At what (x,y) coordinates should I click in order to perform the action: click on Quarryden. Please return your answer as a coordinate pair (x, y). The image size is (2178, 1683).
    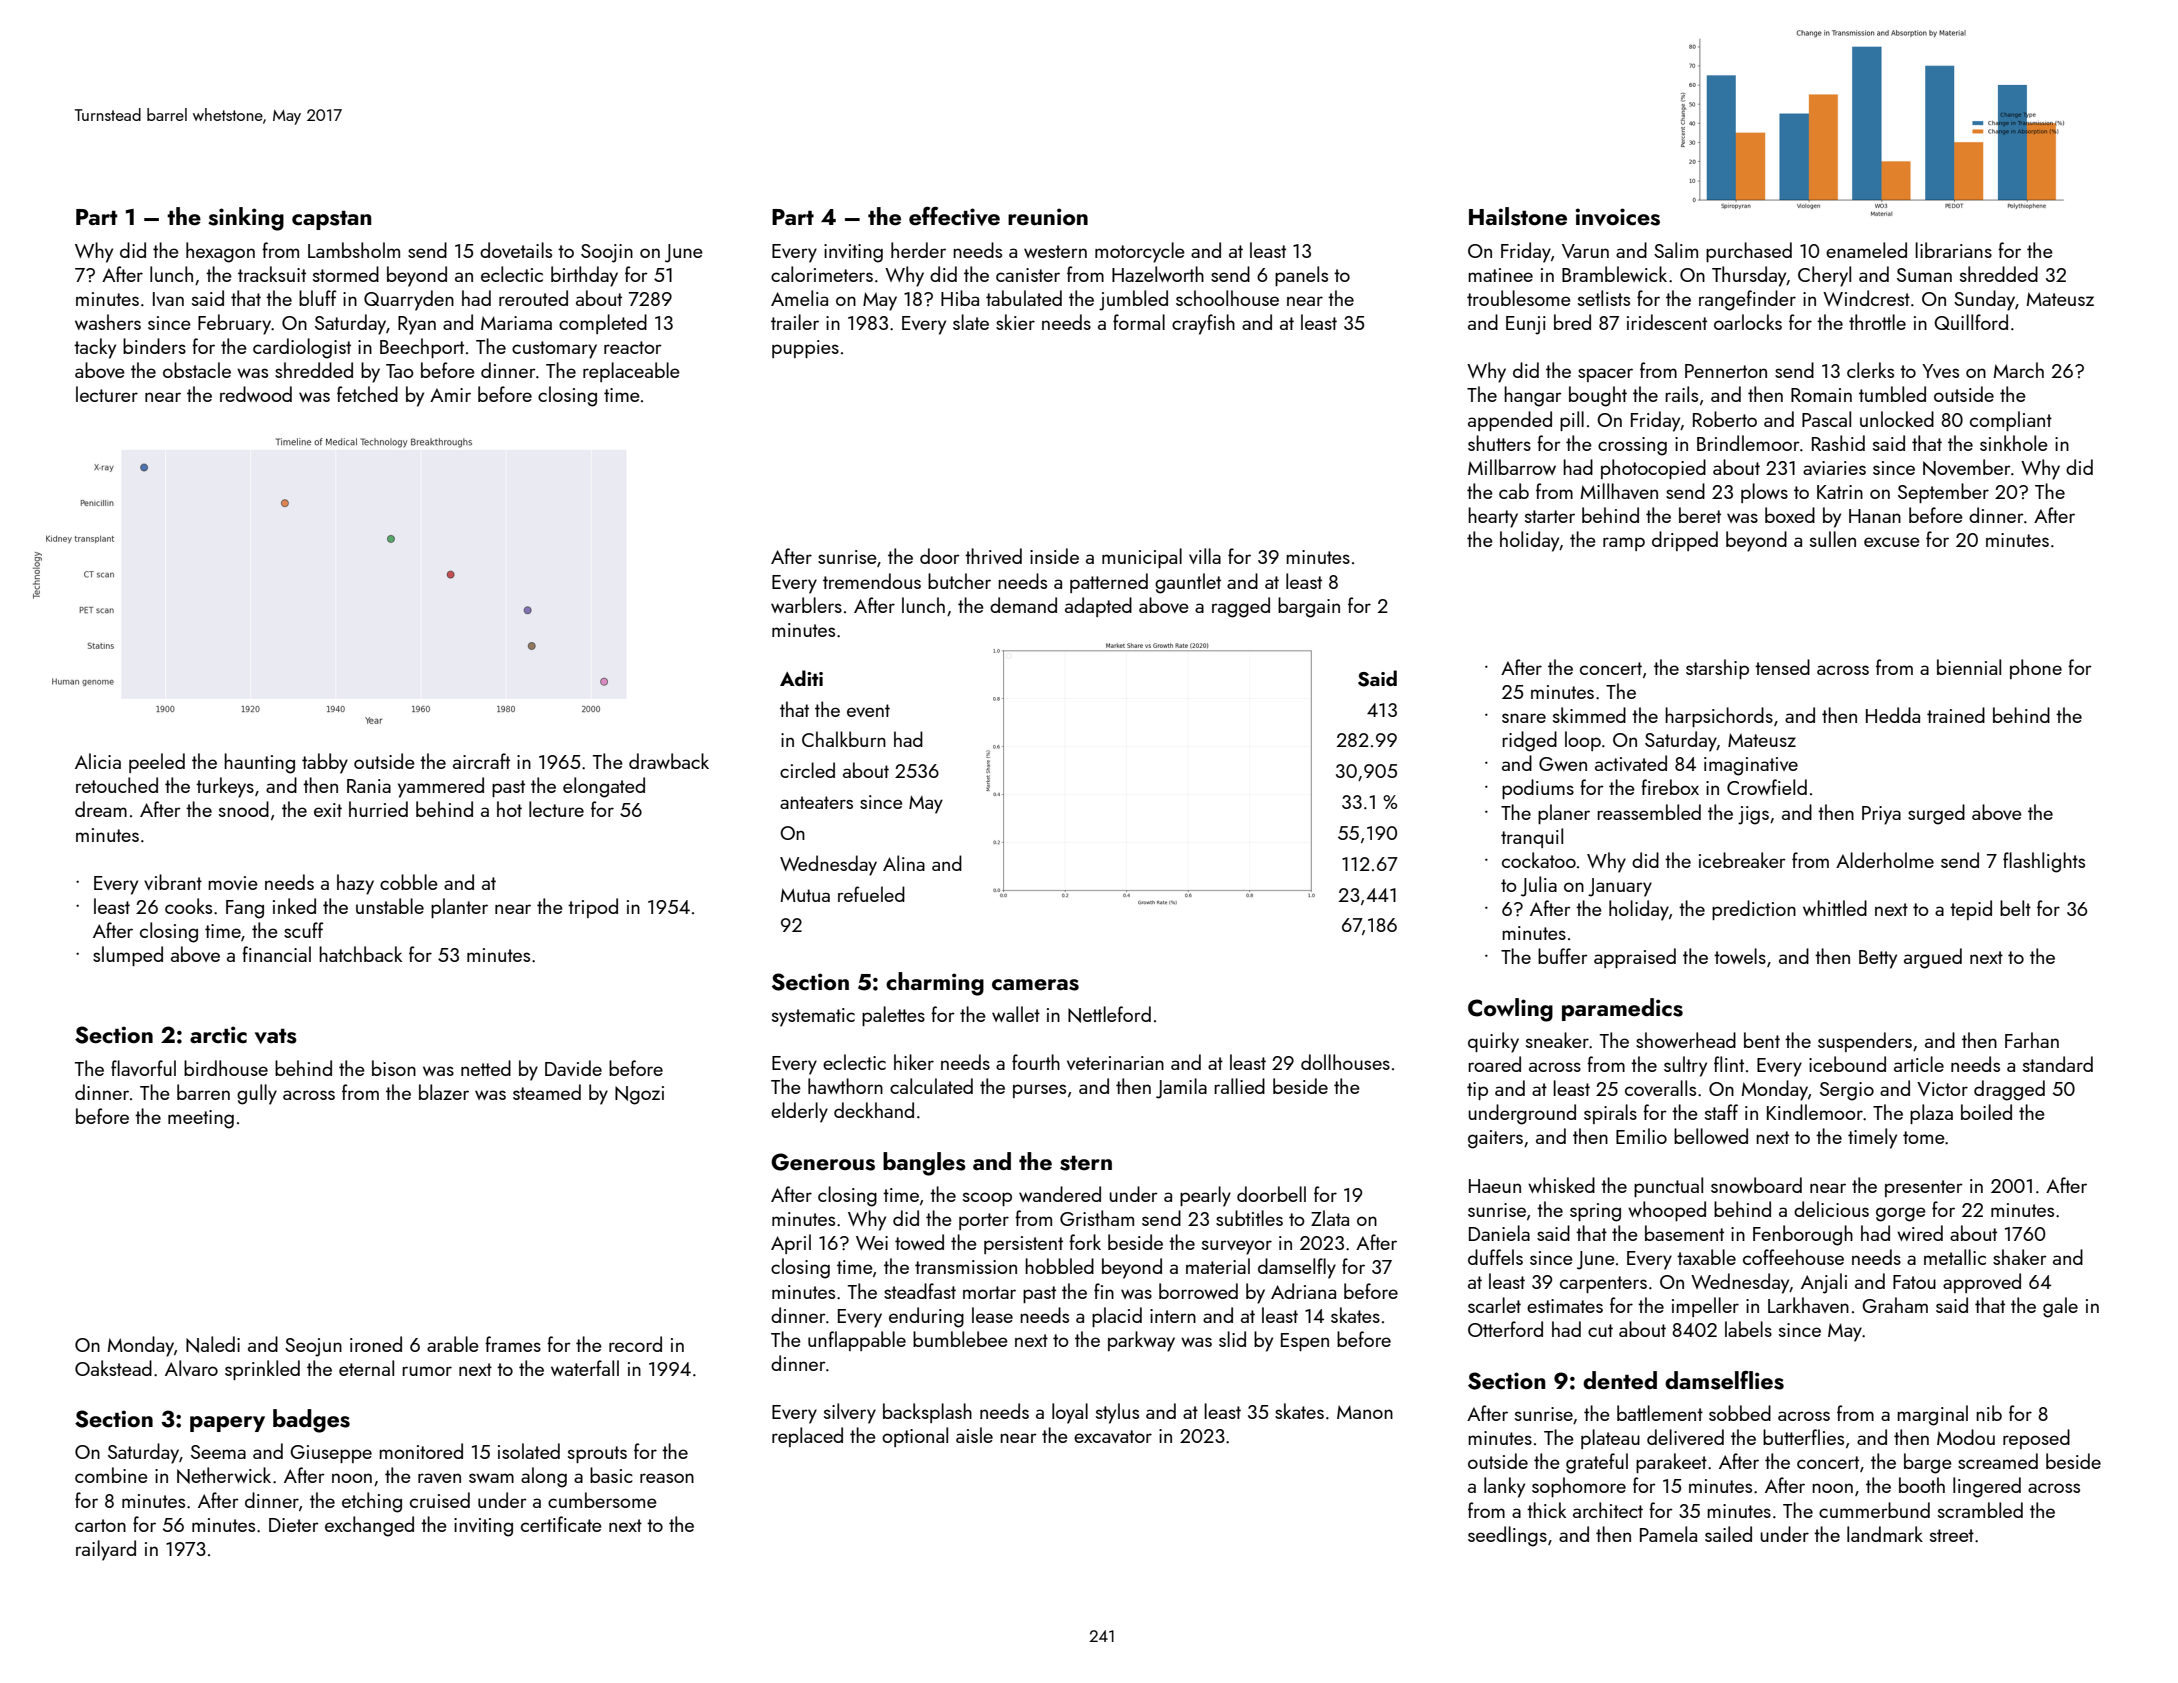
    Looking at the image, I should click on (409, 300).
